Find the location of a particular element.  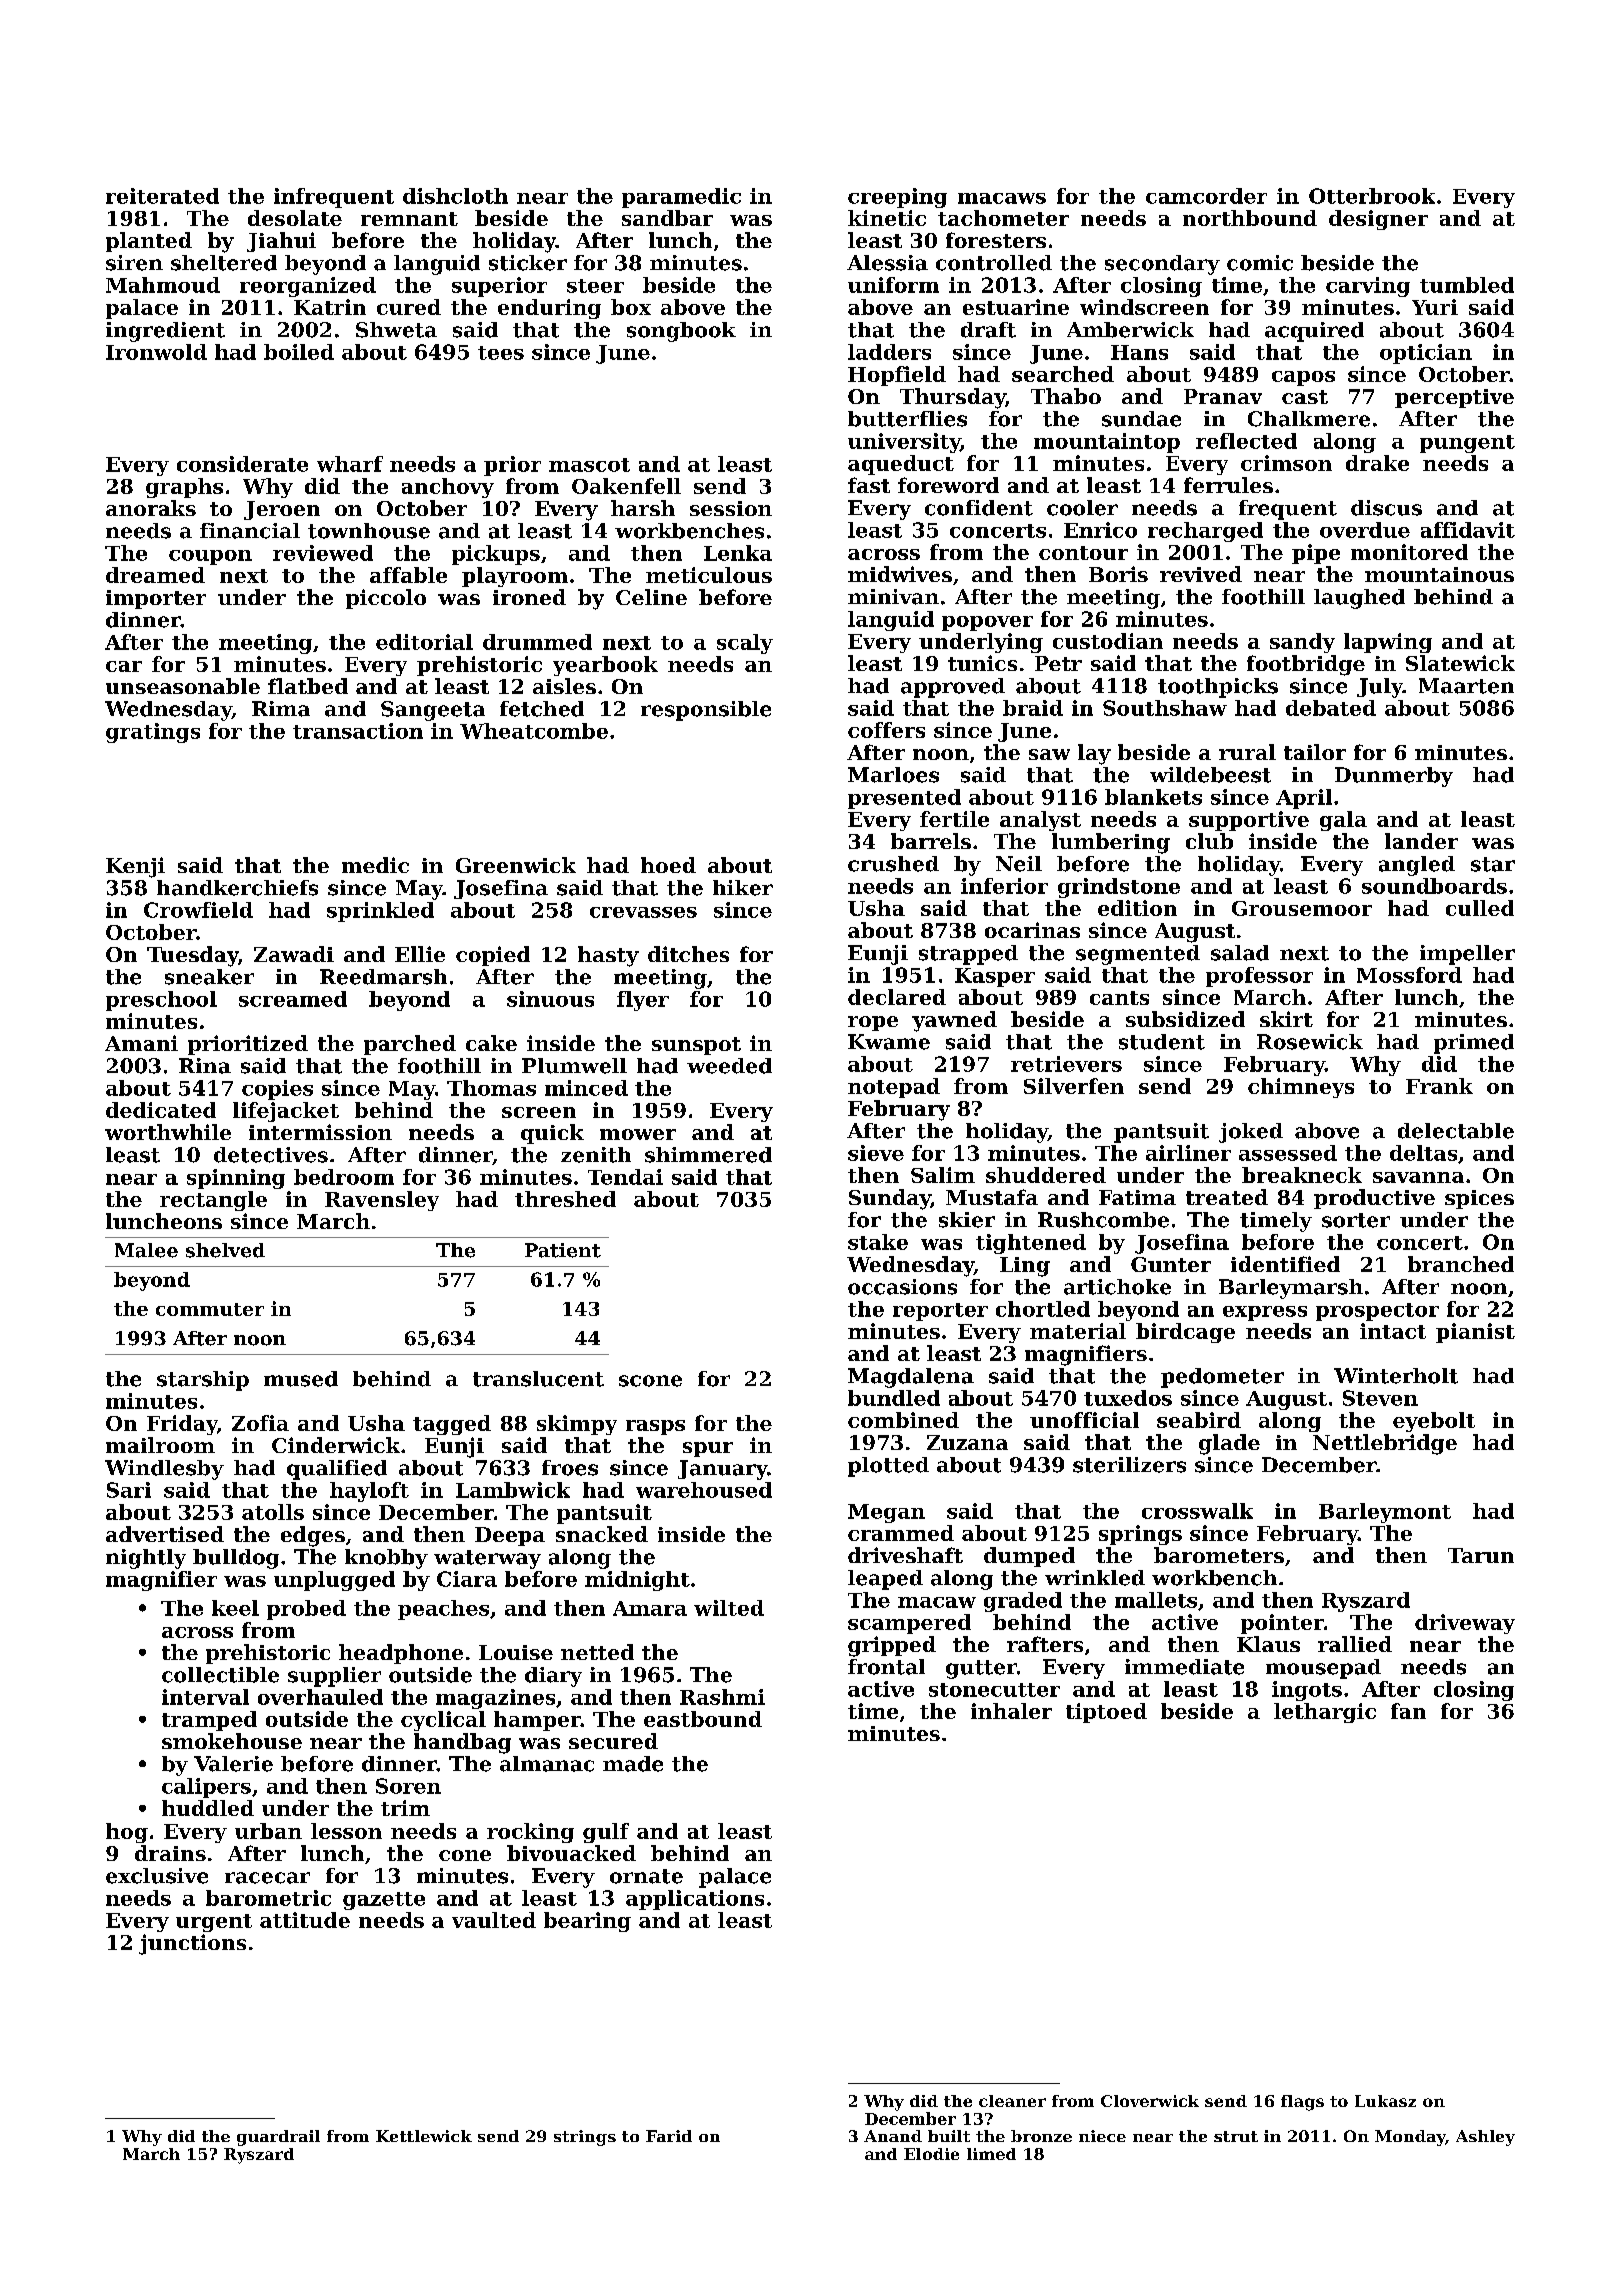

tumbled is located at coordinates (1467, 285).
